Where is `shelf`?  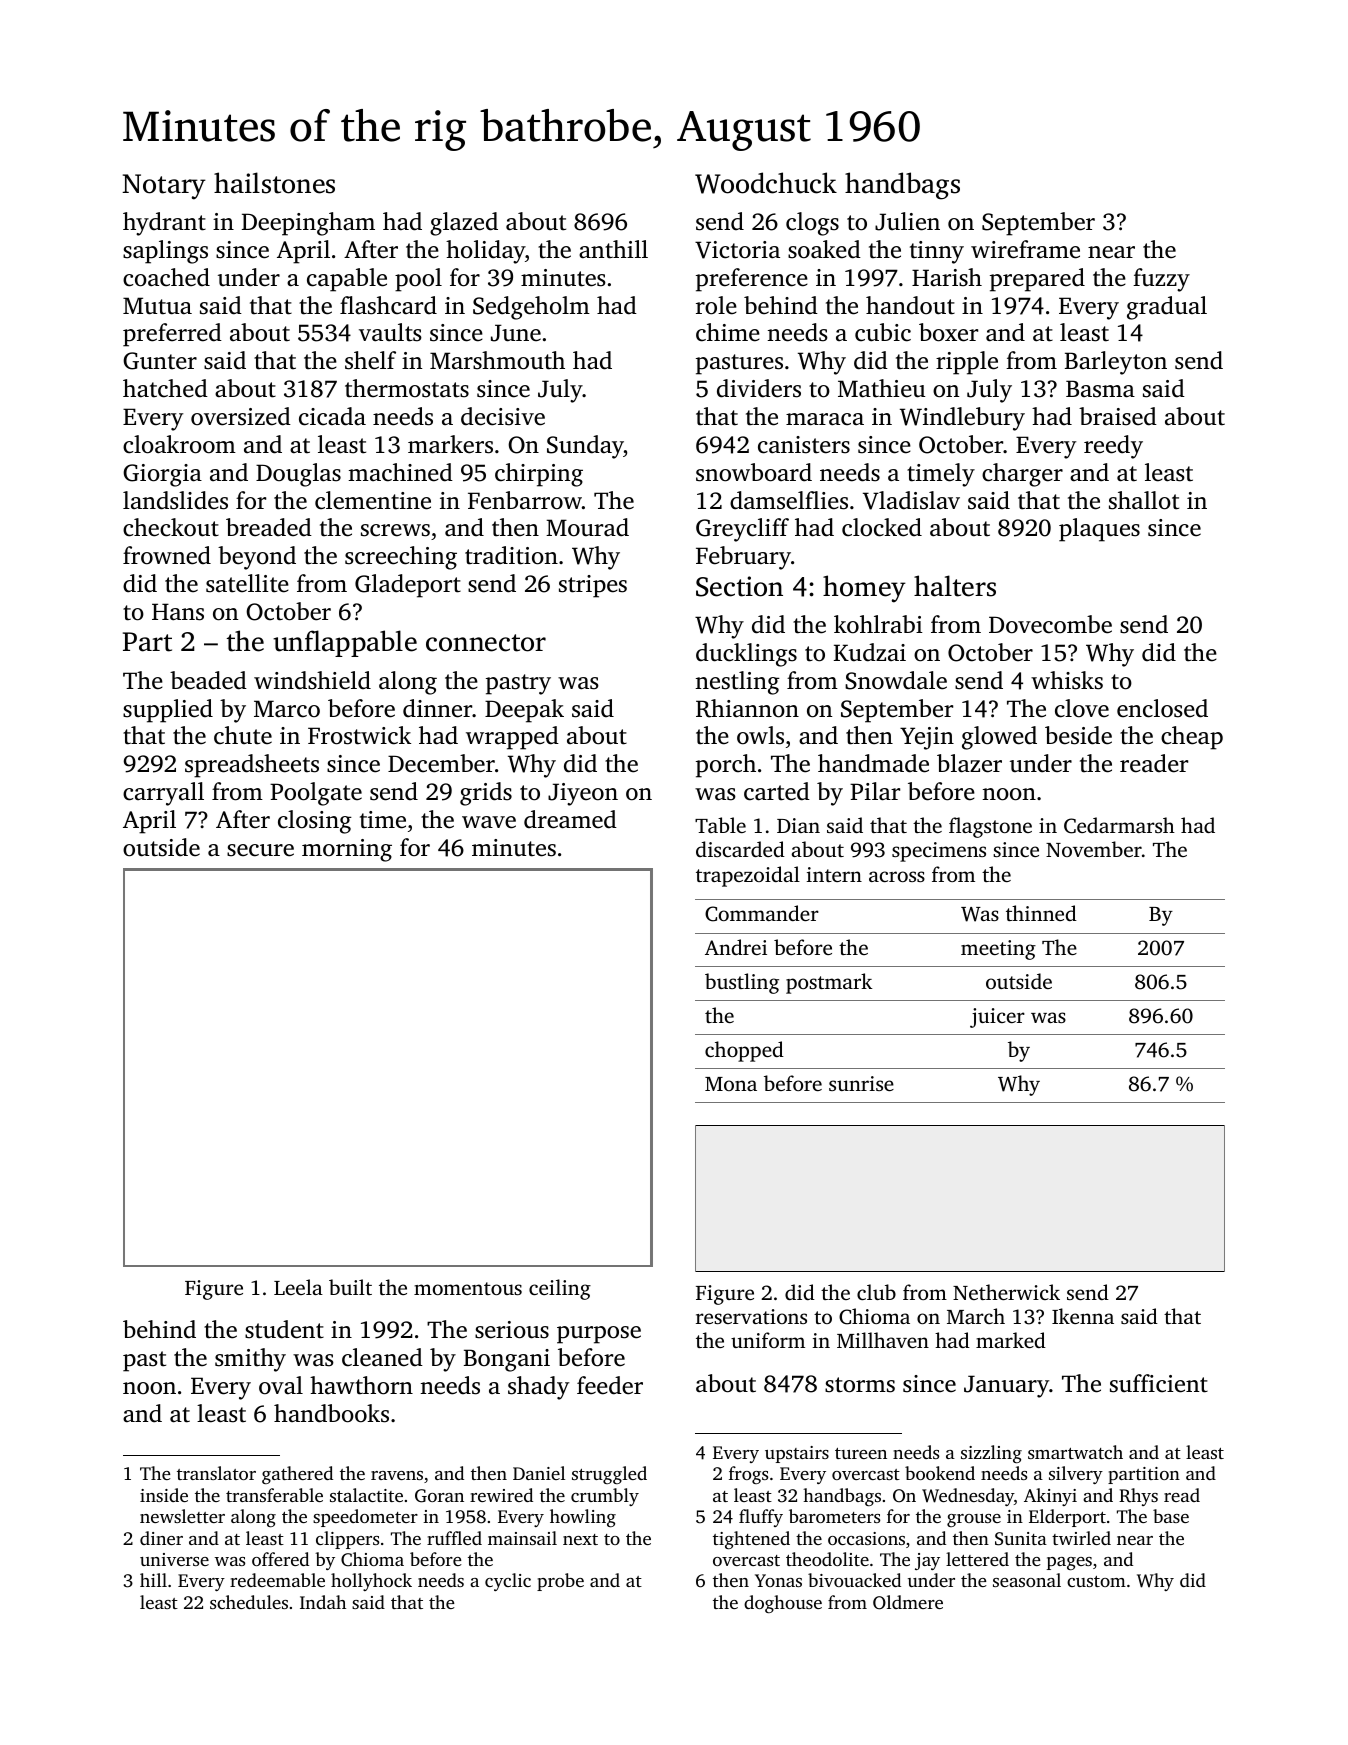 shelf is located at coordinates (370, 360).
